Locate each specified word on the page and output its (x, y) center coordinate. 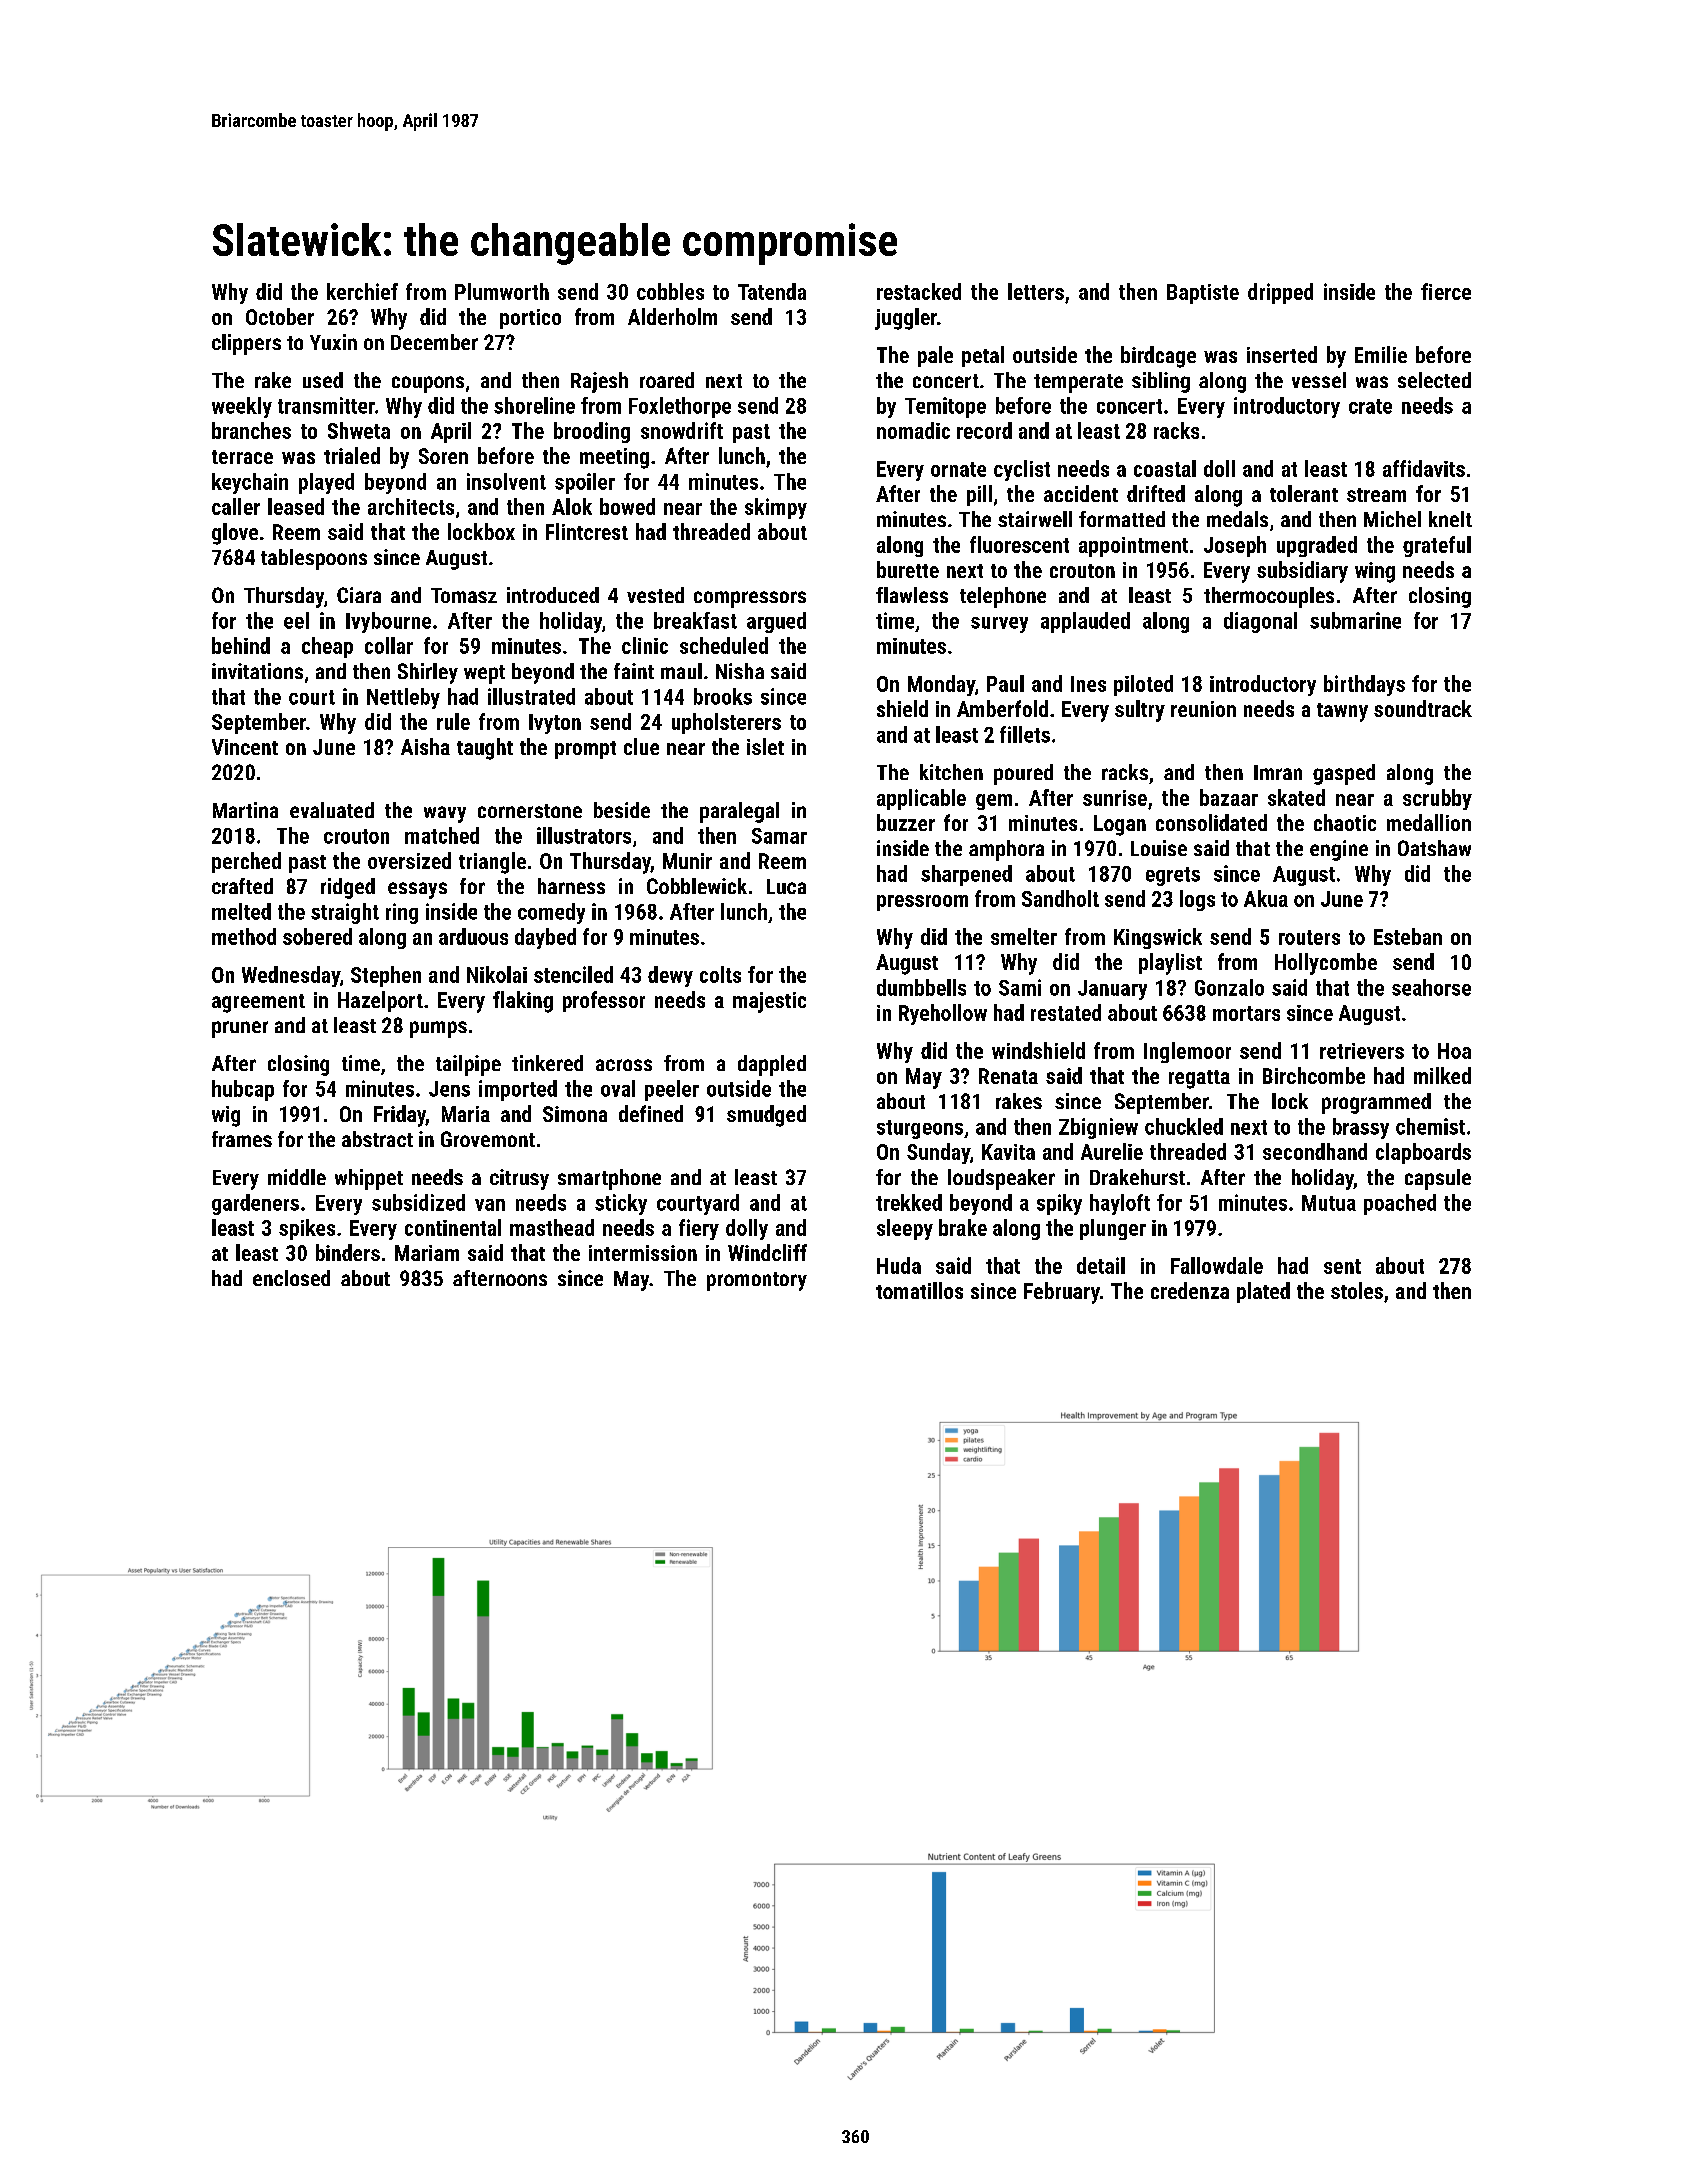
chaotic (1345, 822)
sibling (1161, 382)
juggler (906, 319)
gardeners (255, 1204)
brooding (592, 432)
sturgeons (920, 1129)
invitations (257, 671)
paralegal (739, 812)
